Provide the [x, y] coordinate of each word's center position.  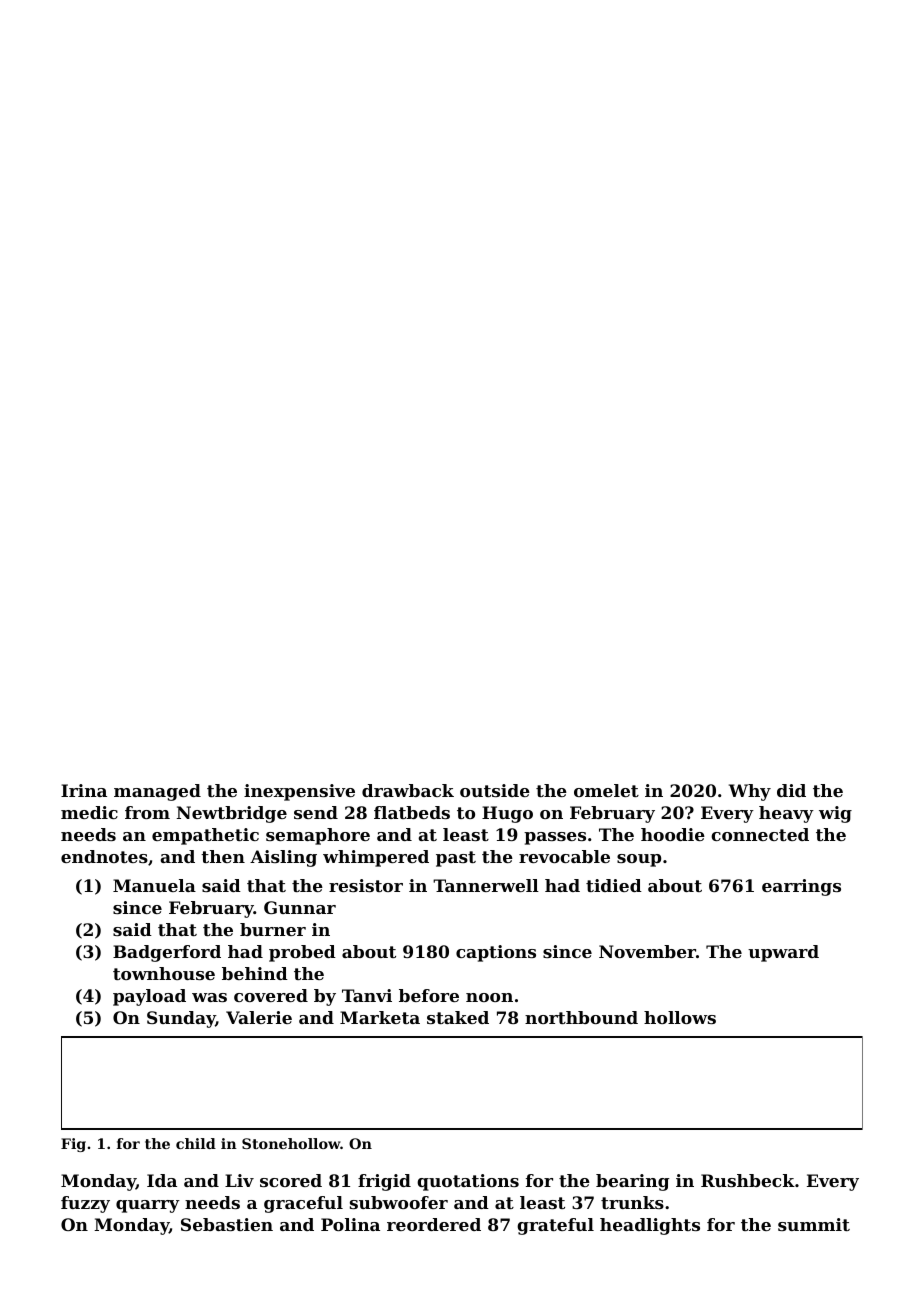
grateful [555, 1226]
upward [783, 953]
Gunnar [300, 907]
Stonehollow [291, 1143]
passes [555, 838]
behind [255, 973]
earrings [801, 887]
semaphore [318, 836]
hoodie [673, 834]
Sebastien [227, 1224]
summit [814, 1224]
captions [496, 953]
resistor [366, 885]
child [196, 1143]
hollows [680, 1017]
